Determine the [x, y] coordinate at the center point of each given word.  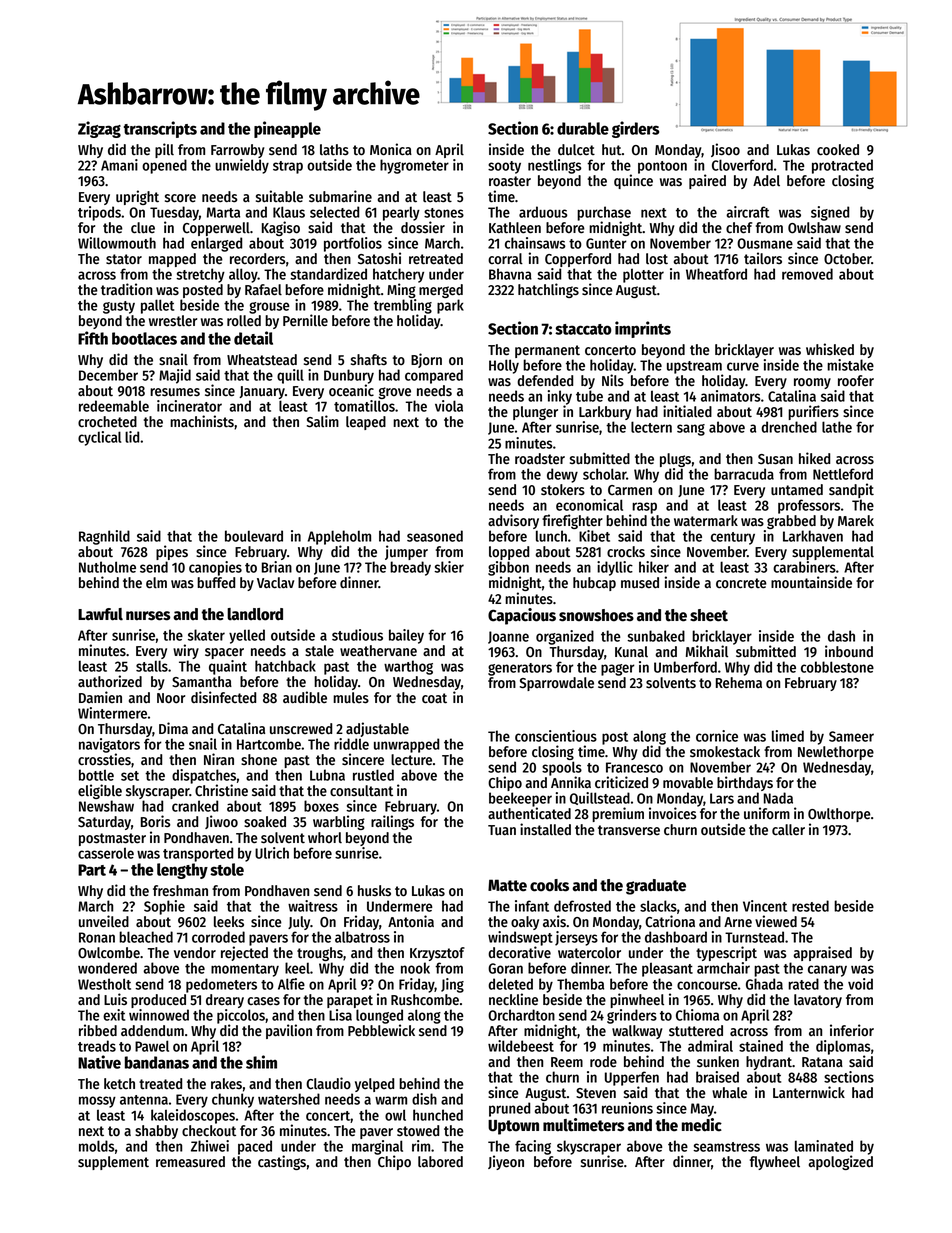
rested [810, 906]
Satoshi [379, 258]
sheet [709, 615]
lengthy [182, 871]
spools [562, 768]
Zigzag [99, 129]
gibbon [508, 568]
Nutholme [107, 567]
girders [635, 129]
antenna [144, 1100]
